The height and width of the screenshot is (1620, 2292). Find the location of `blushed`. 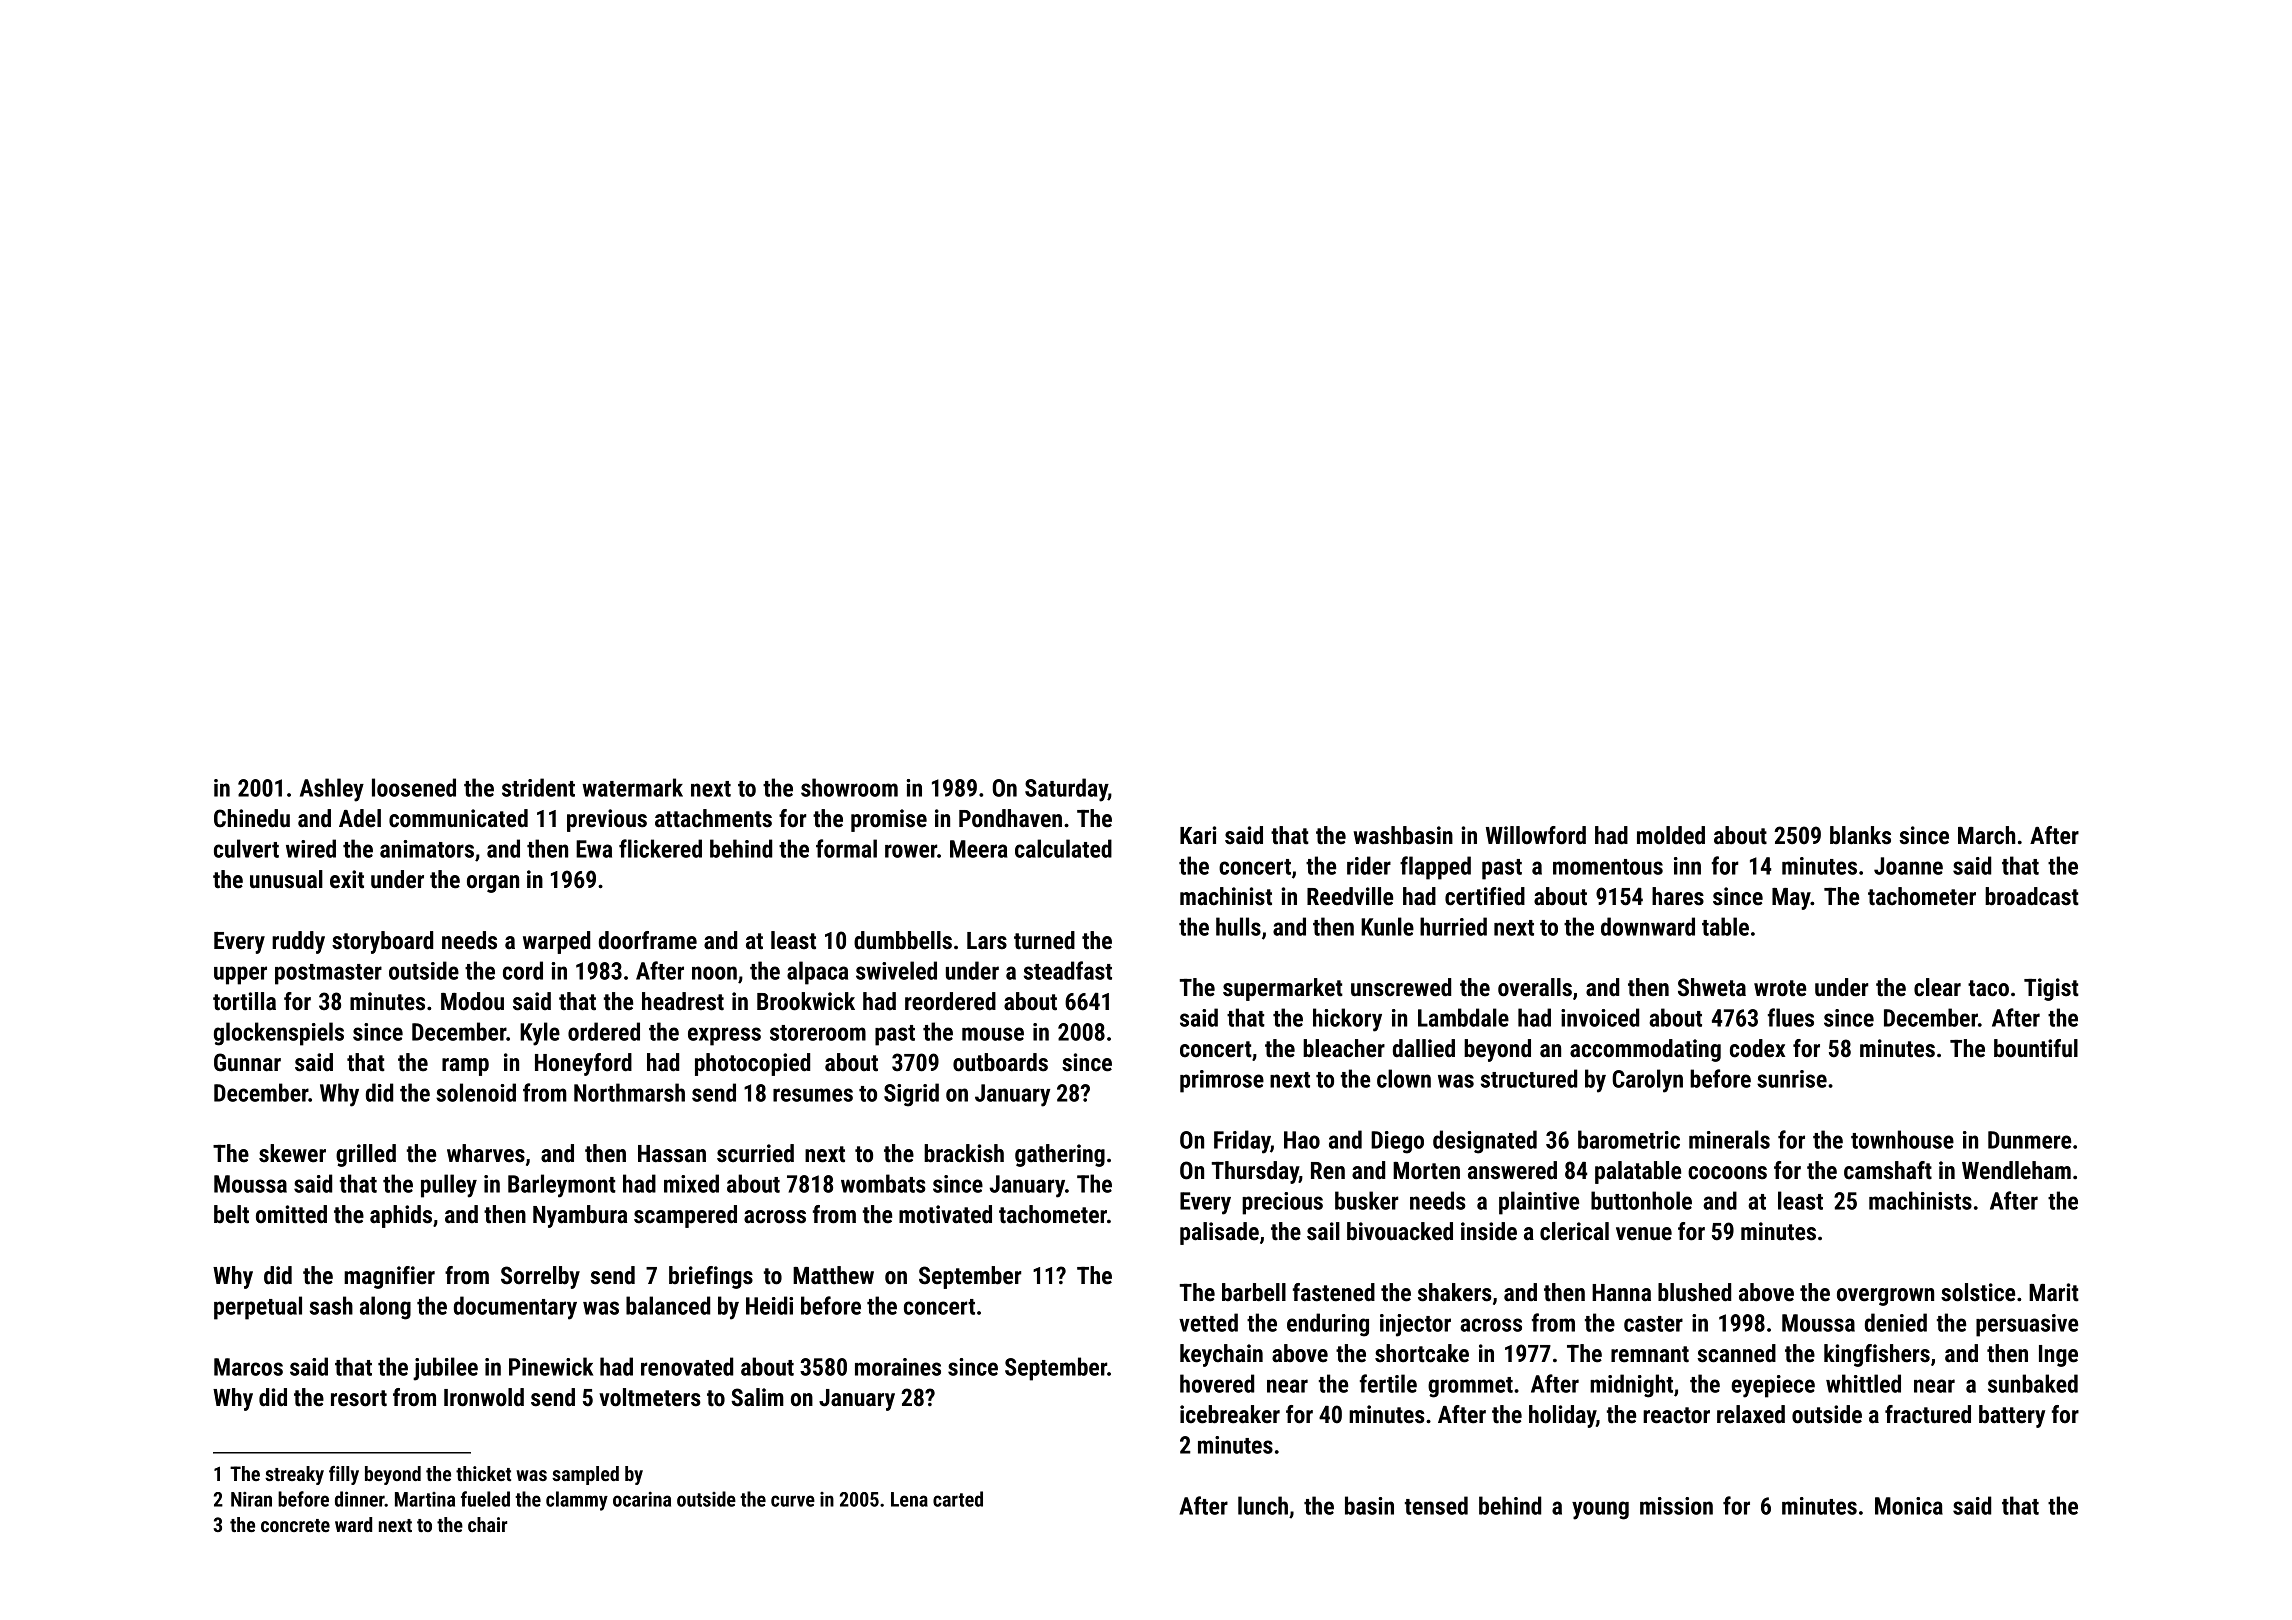

blushed is located at coordinates (1694, 1292).
